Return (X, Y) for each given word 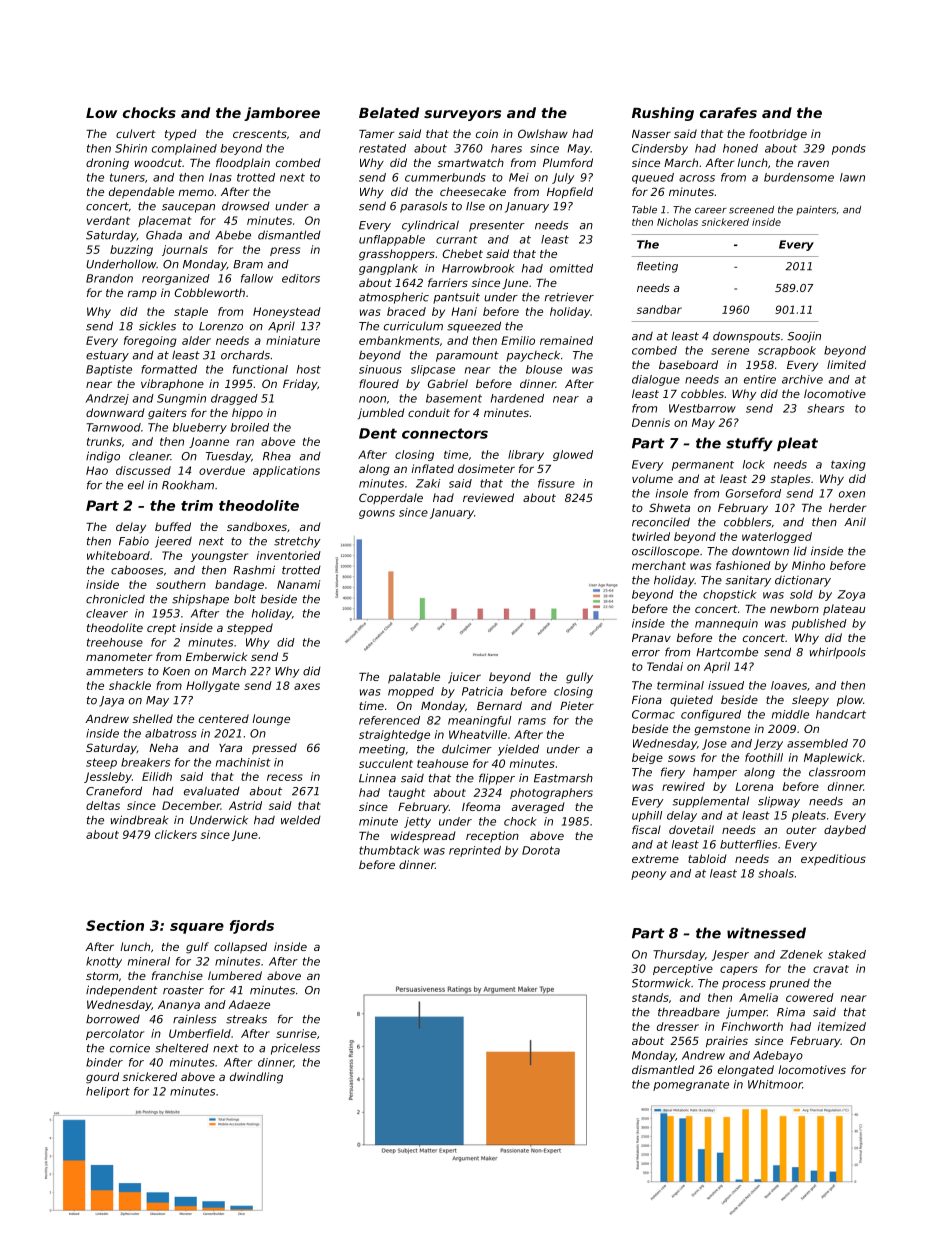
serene (730, 351)
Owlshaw (543, 133)
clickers (176, 834)
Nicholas (677, 222)
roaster (183, 990)
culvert (136, 133)
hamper (715, 773)
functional (260, 369)
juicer (464, 678)
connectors (445, 433)
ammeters (115, 671)
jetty (417, 822)
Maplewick (833, 758)
